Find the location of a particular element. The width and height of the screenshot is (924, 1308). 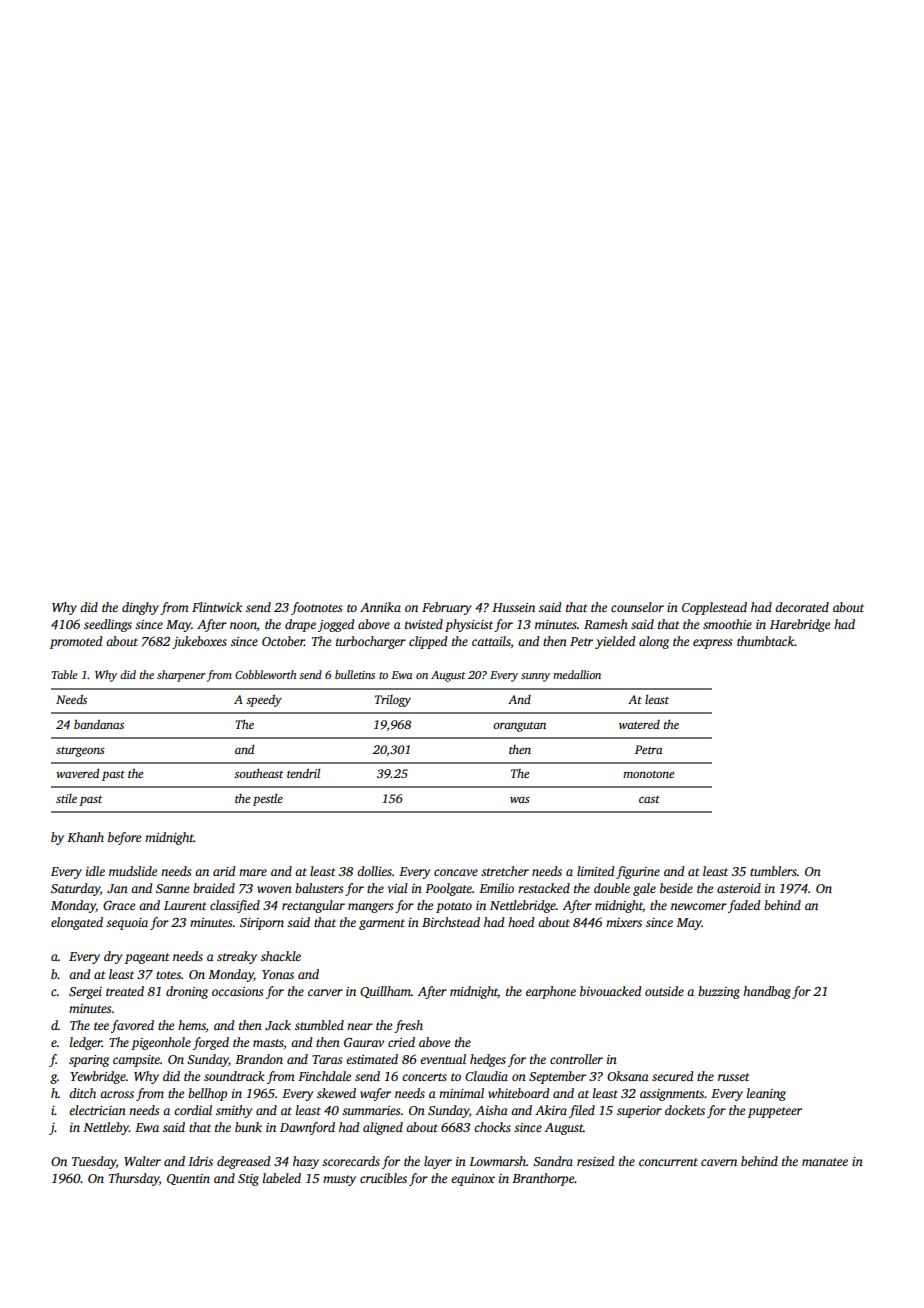

sunny is located at coordinates (535, 677).
